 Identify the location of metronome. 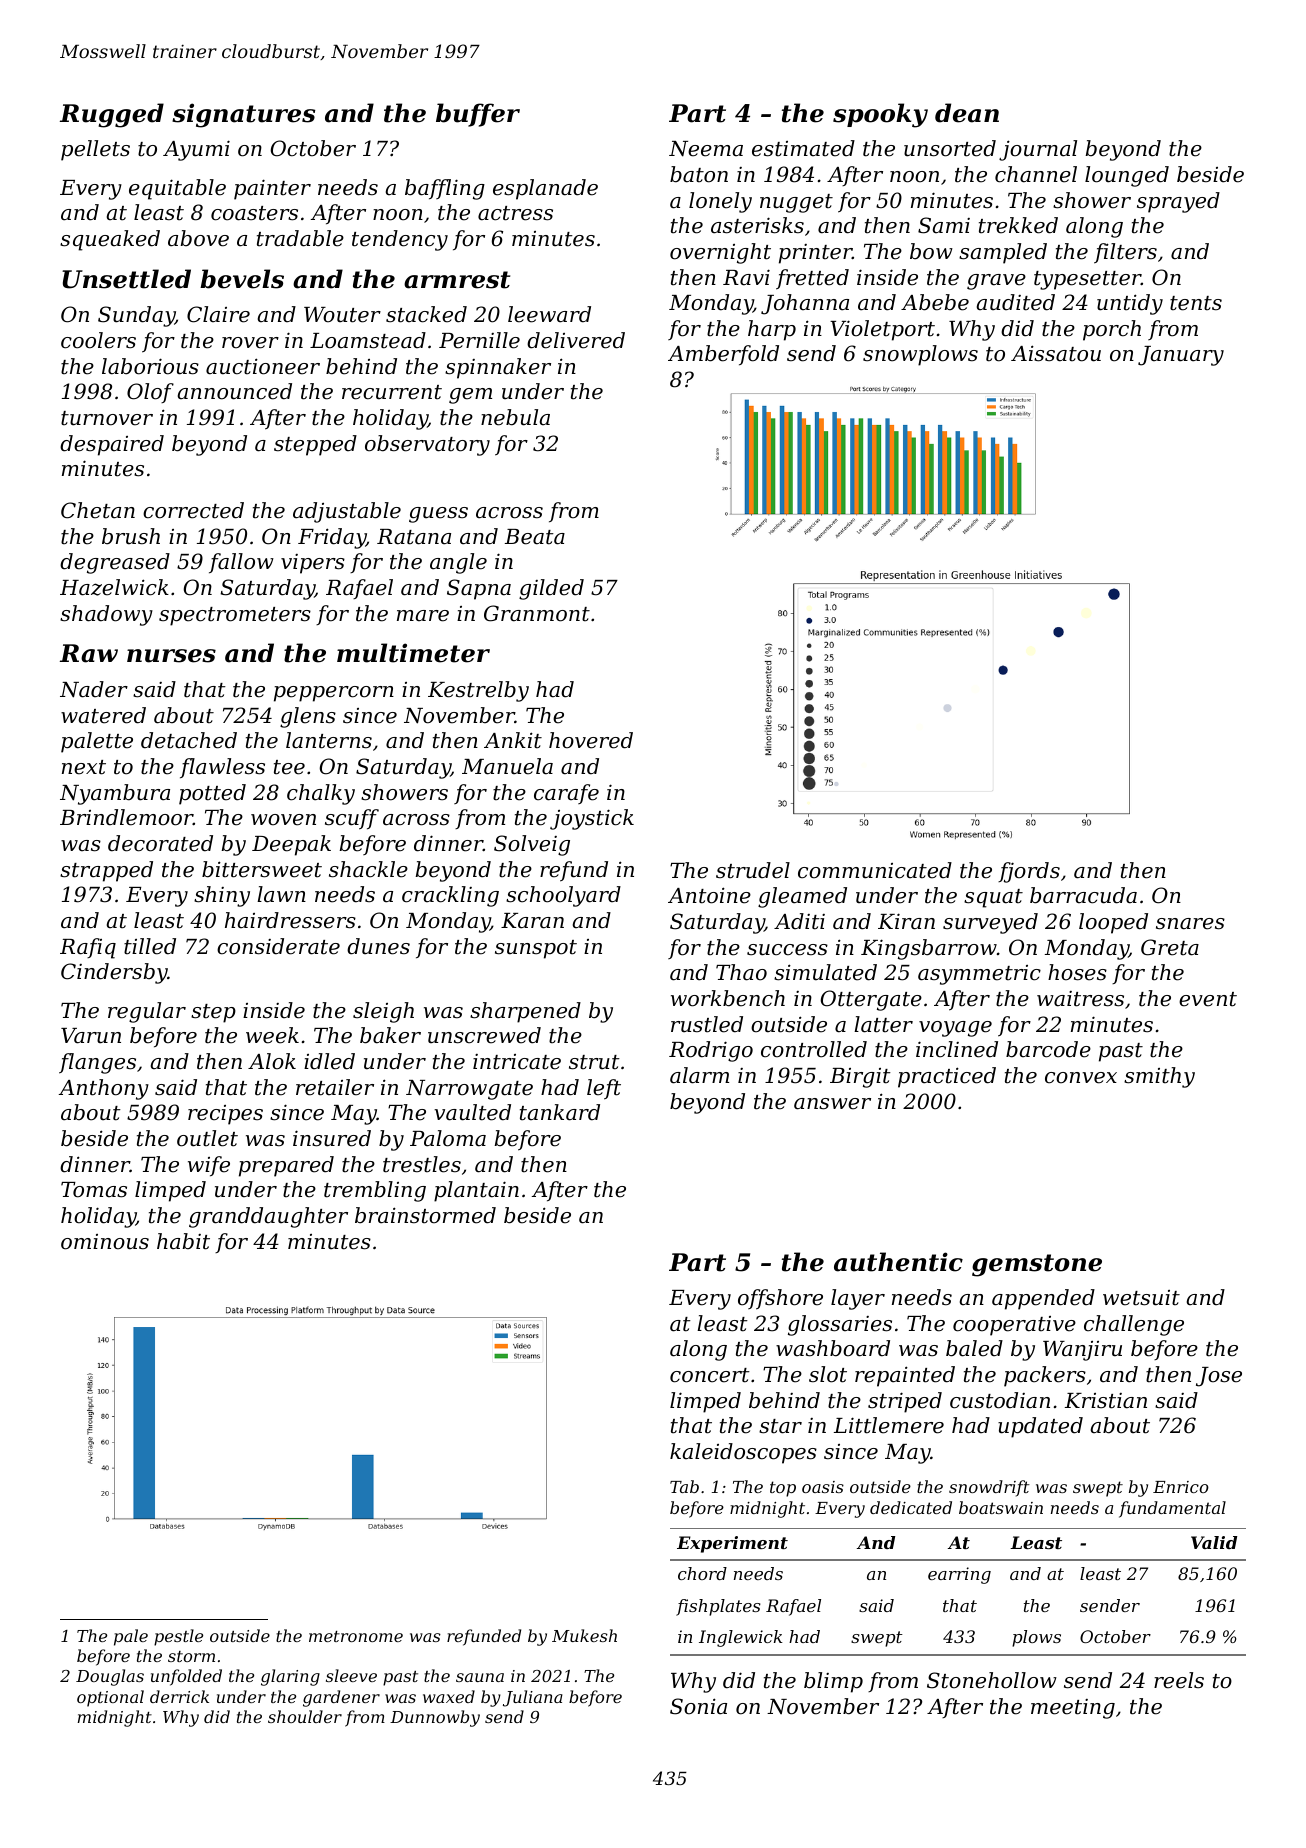
(356, 1636).
